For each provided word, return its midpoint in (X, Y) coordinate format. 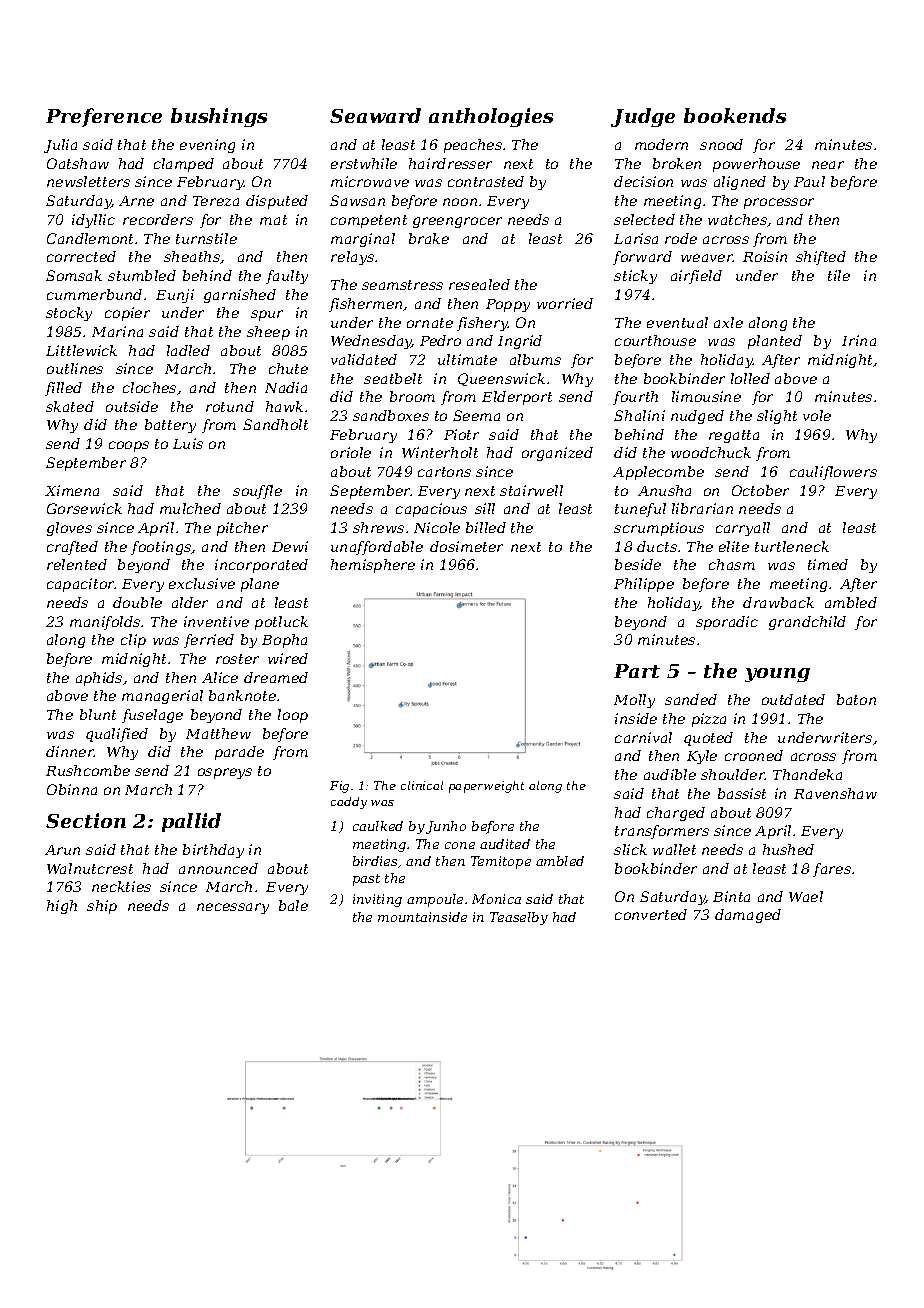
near (828, 165)
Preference (104, 117)
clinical (422, 785)
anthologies (491, 117)
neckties (121, 886)
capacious (431, 510)
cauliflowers (833, 473)
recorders (158, 219)
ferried (209, 641)
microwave (370, 181)
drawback (778, 602)
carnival (643, 737)
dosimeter (466, 546)
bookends (735, 115)
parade (239, 753)
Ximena (72, 490)
